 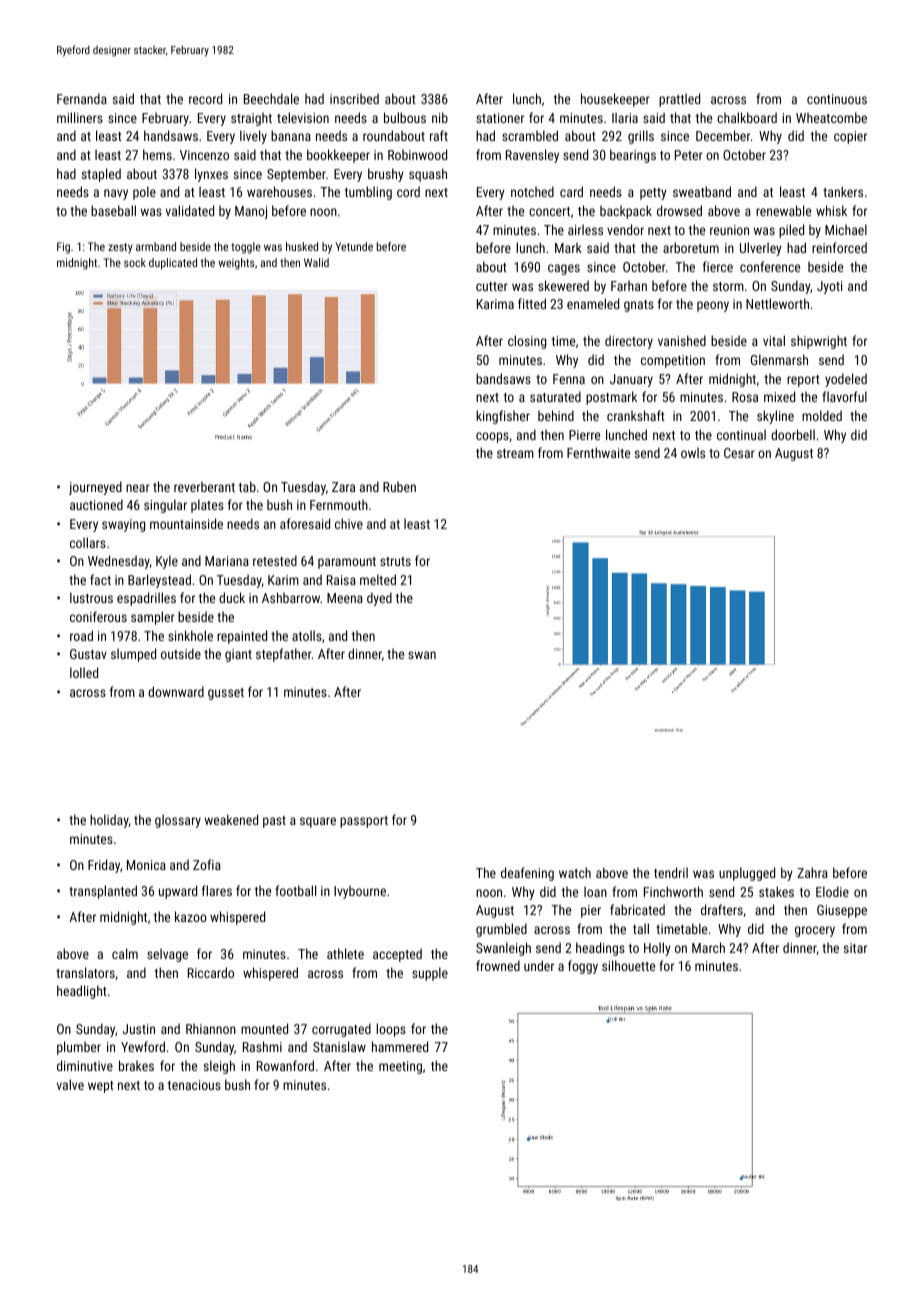 I want to click on prattled, so click(x=679, y=100).
